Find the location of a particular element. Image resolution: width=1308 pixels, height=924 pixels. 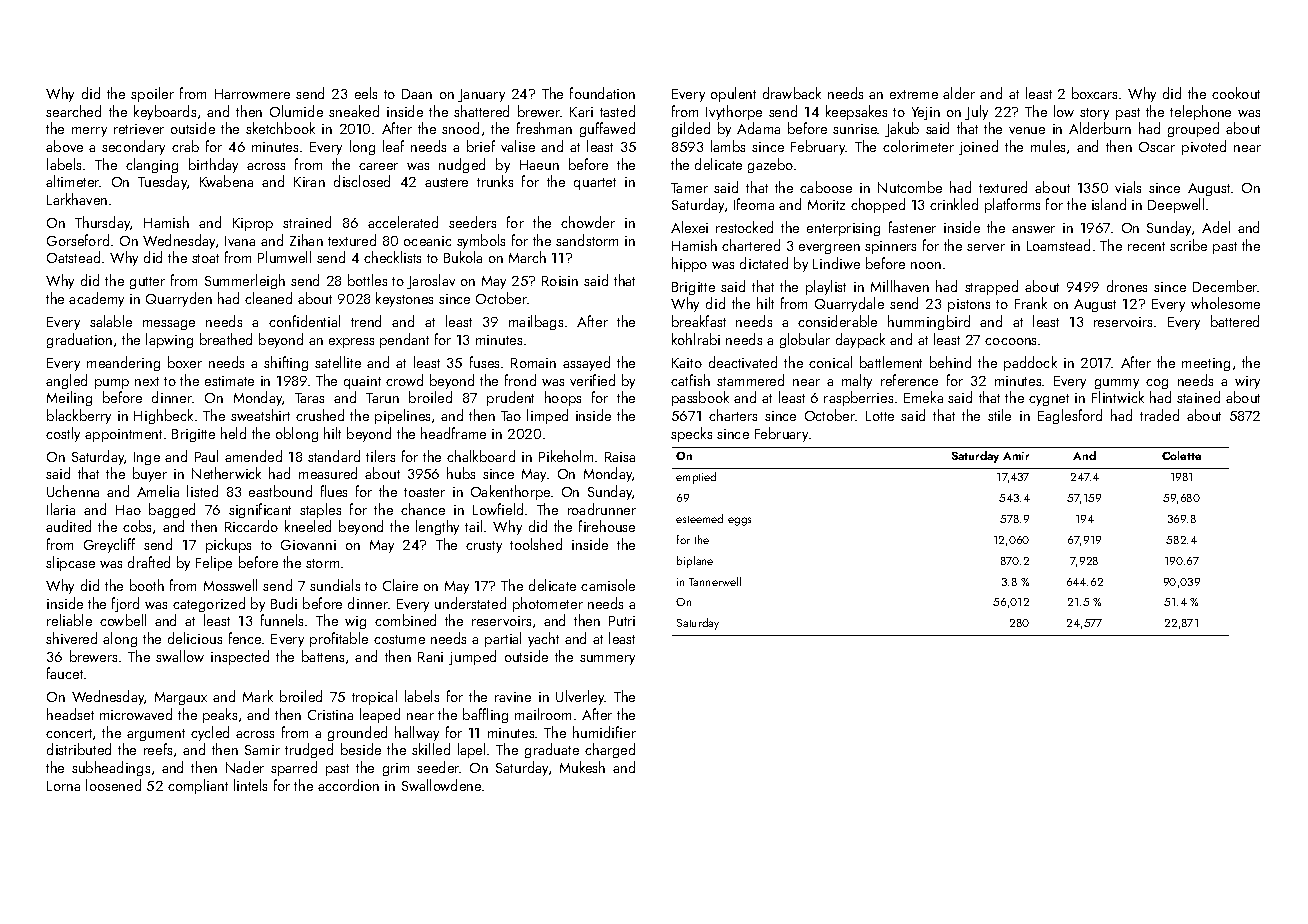

cookout is located at coordinates (1236, 93).
